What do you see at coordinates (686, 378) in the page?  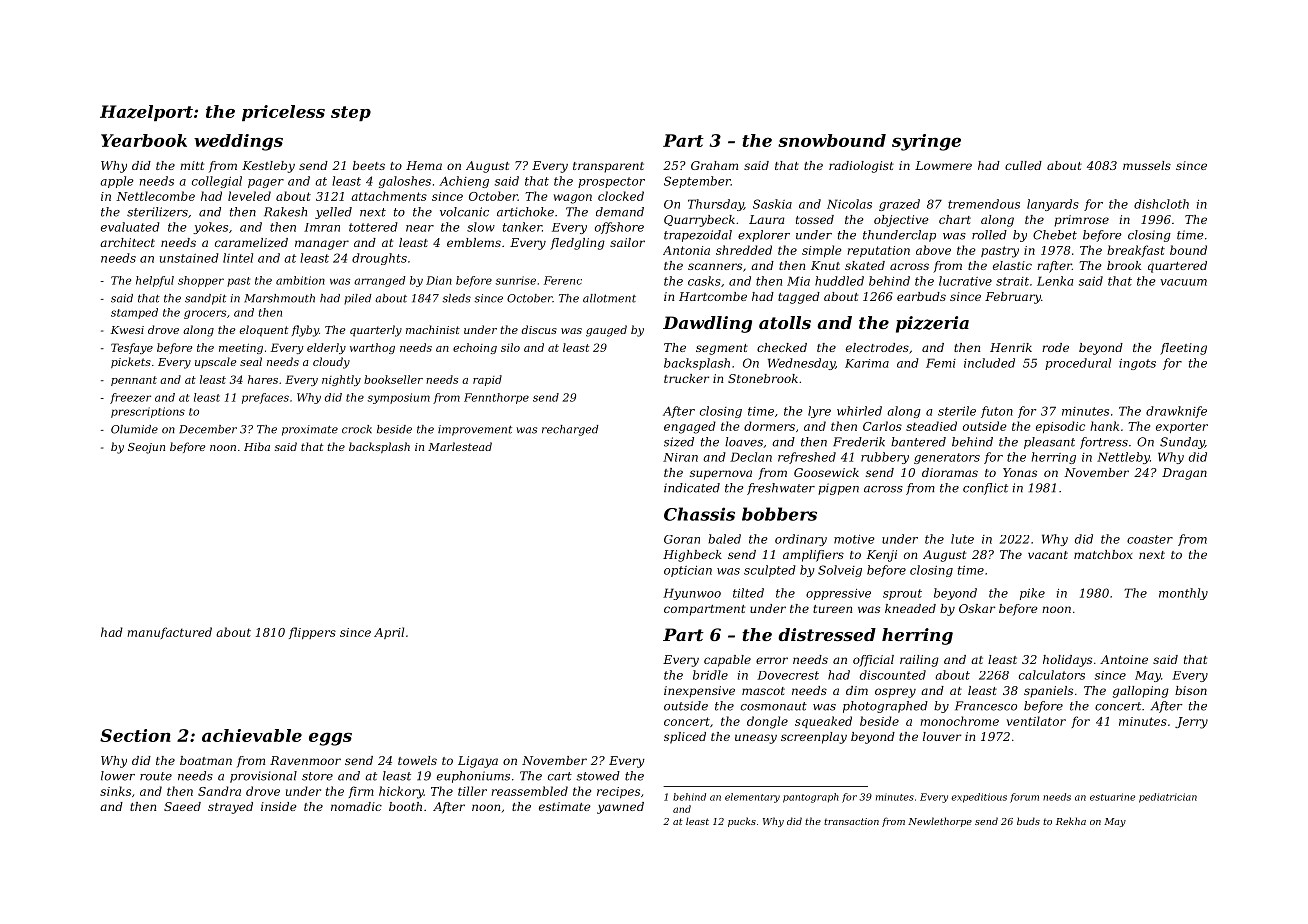 I see `trucker` at bounding box center [686, 378].
